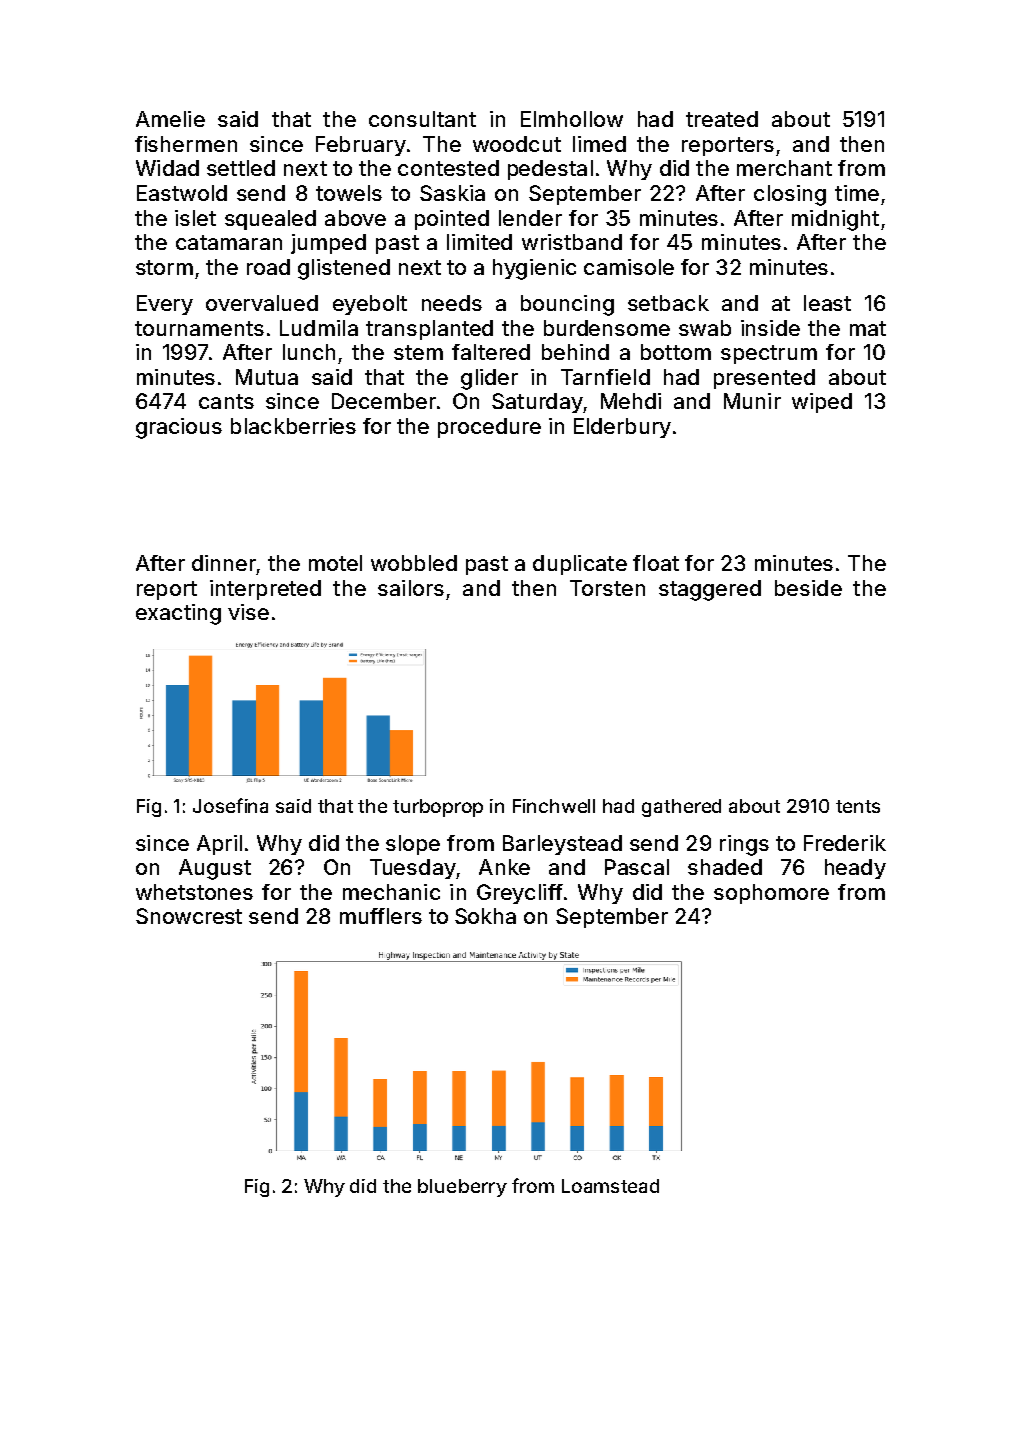  What do you see at coordinates (411, 588) in the image?
I see `sailors` at bounding box center [411, 588].
